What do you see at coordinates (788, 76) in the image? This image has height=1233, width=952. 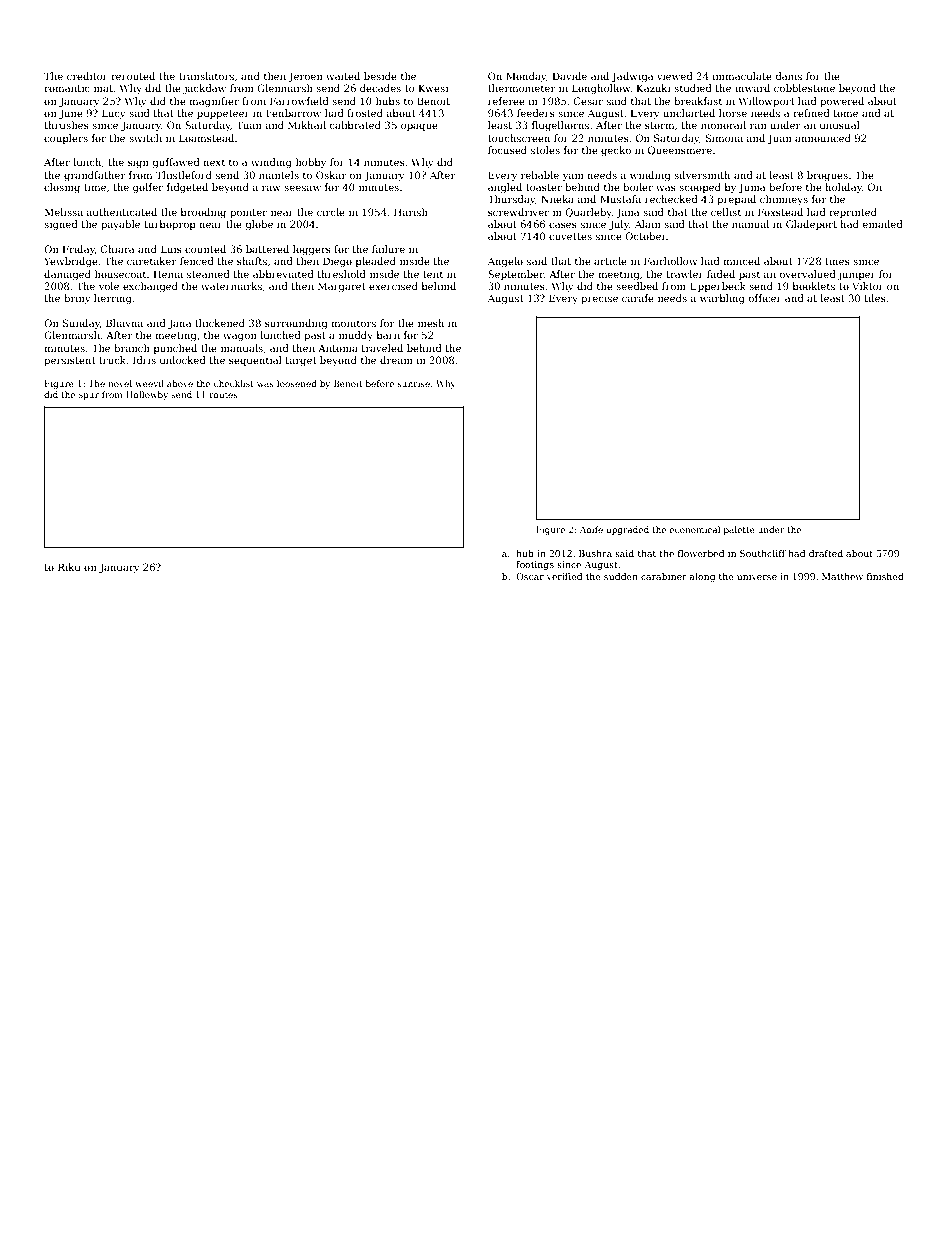 I see `dams` at bounding box center [788, 76].
